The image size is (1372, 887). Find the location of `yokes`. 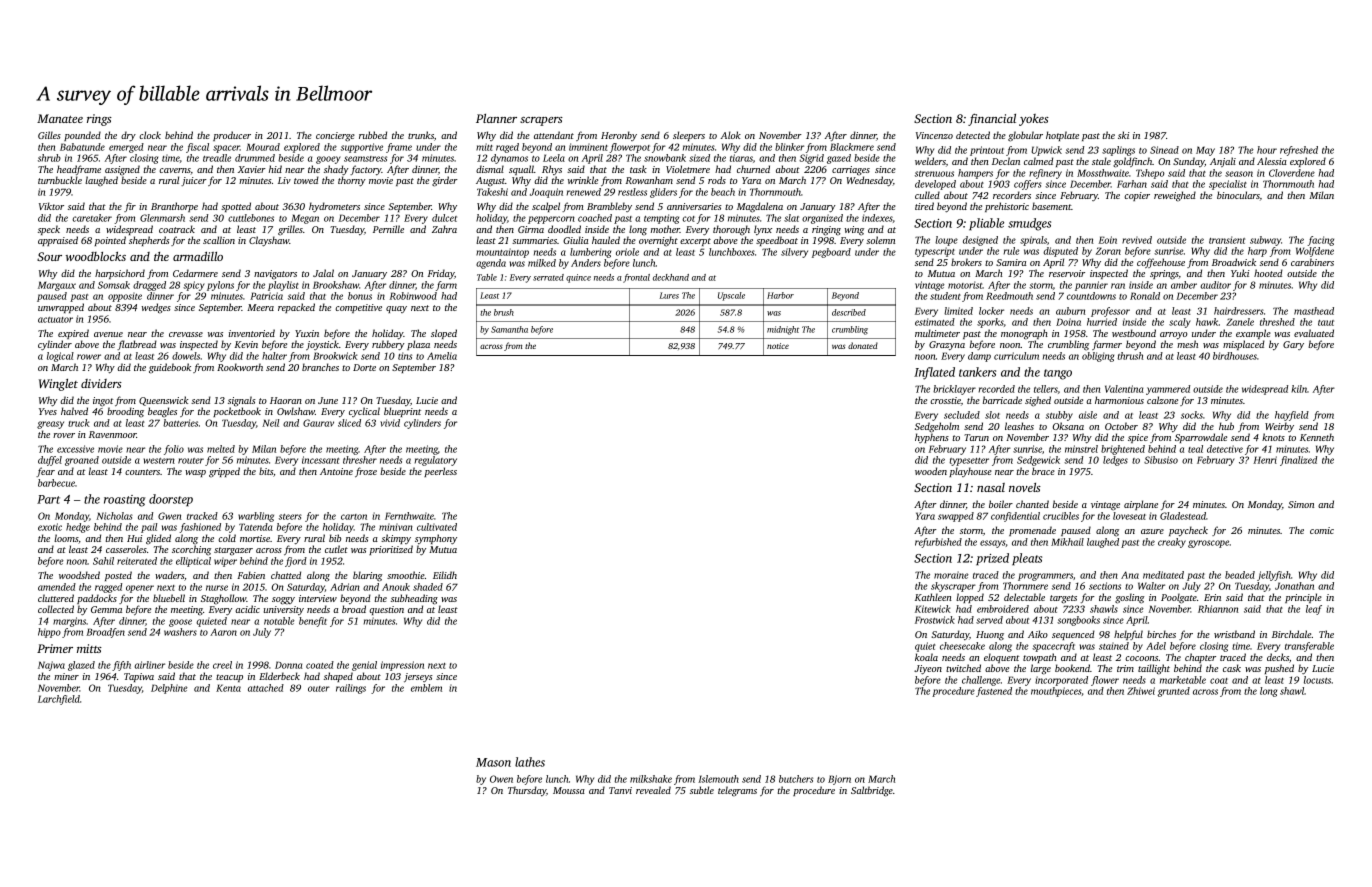

yokes is located at coordinates (1034, 120).
